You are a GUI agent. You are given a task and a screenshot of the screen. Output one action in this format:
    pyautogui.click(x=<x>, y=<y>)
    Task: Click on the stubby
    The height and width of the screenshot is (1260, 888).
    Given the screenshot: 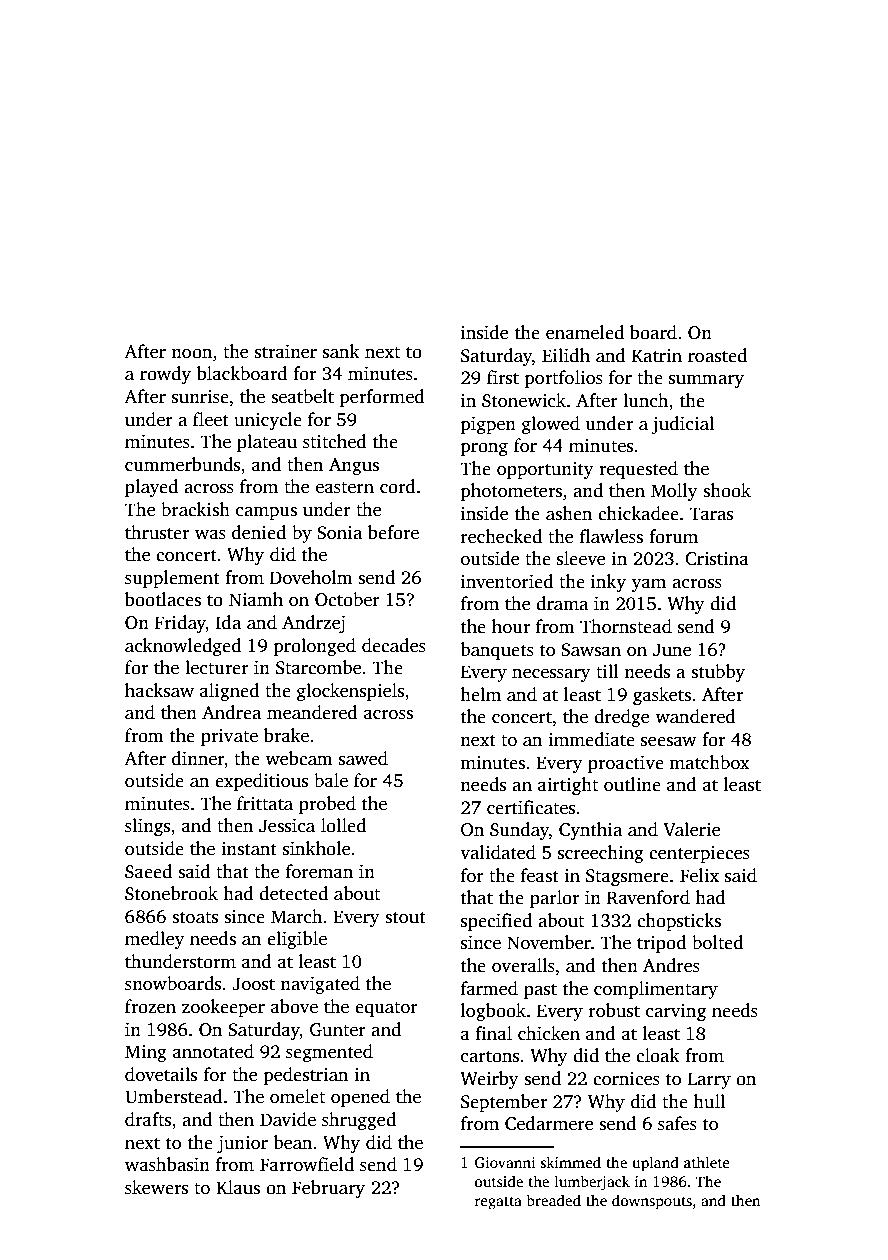 What is the action you would take?
    pyautogui.click(x=718, y=673)
